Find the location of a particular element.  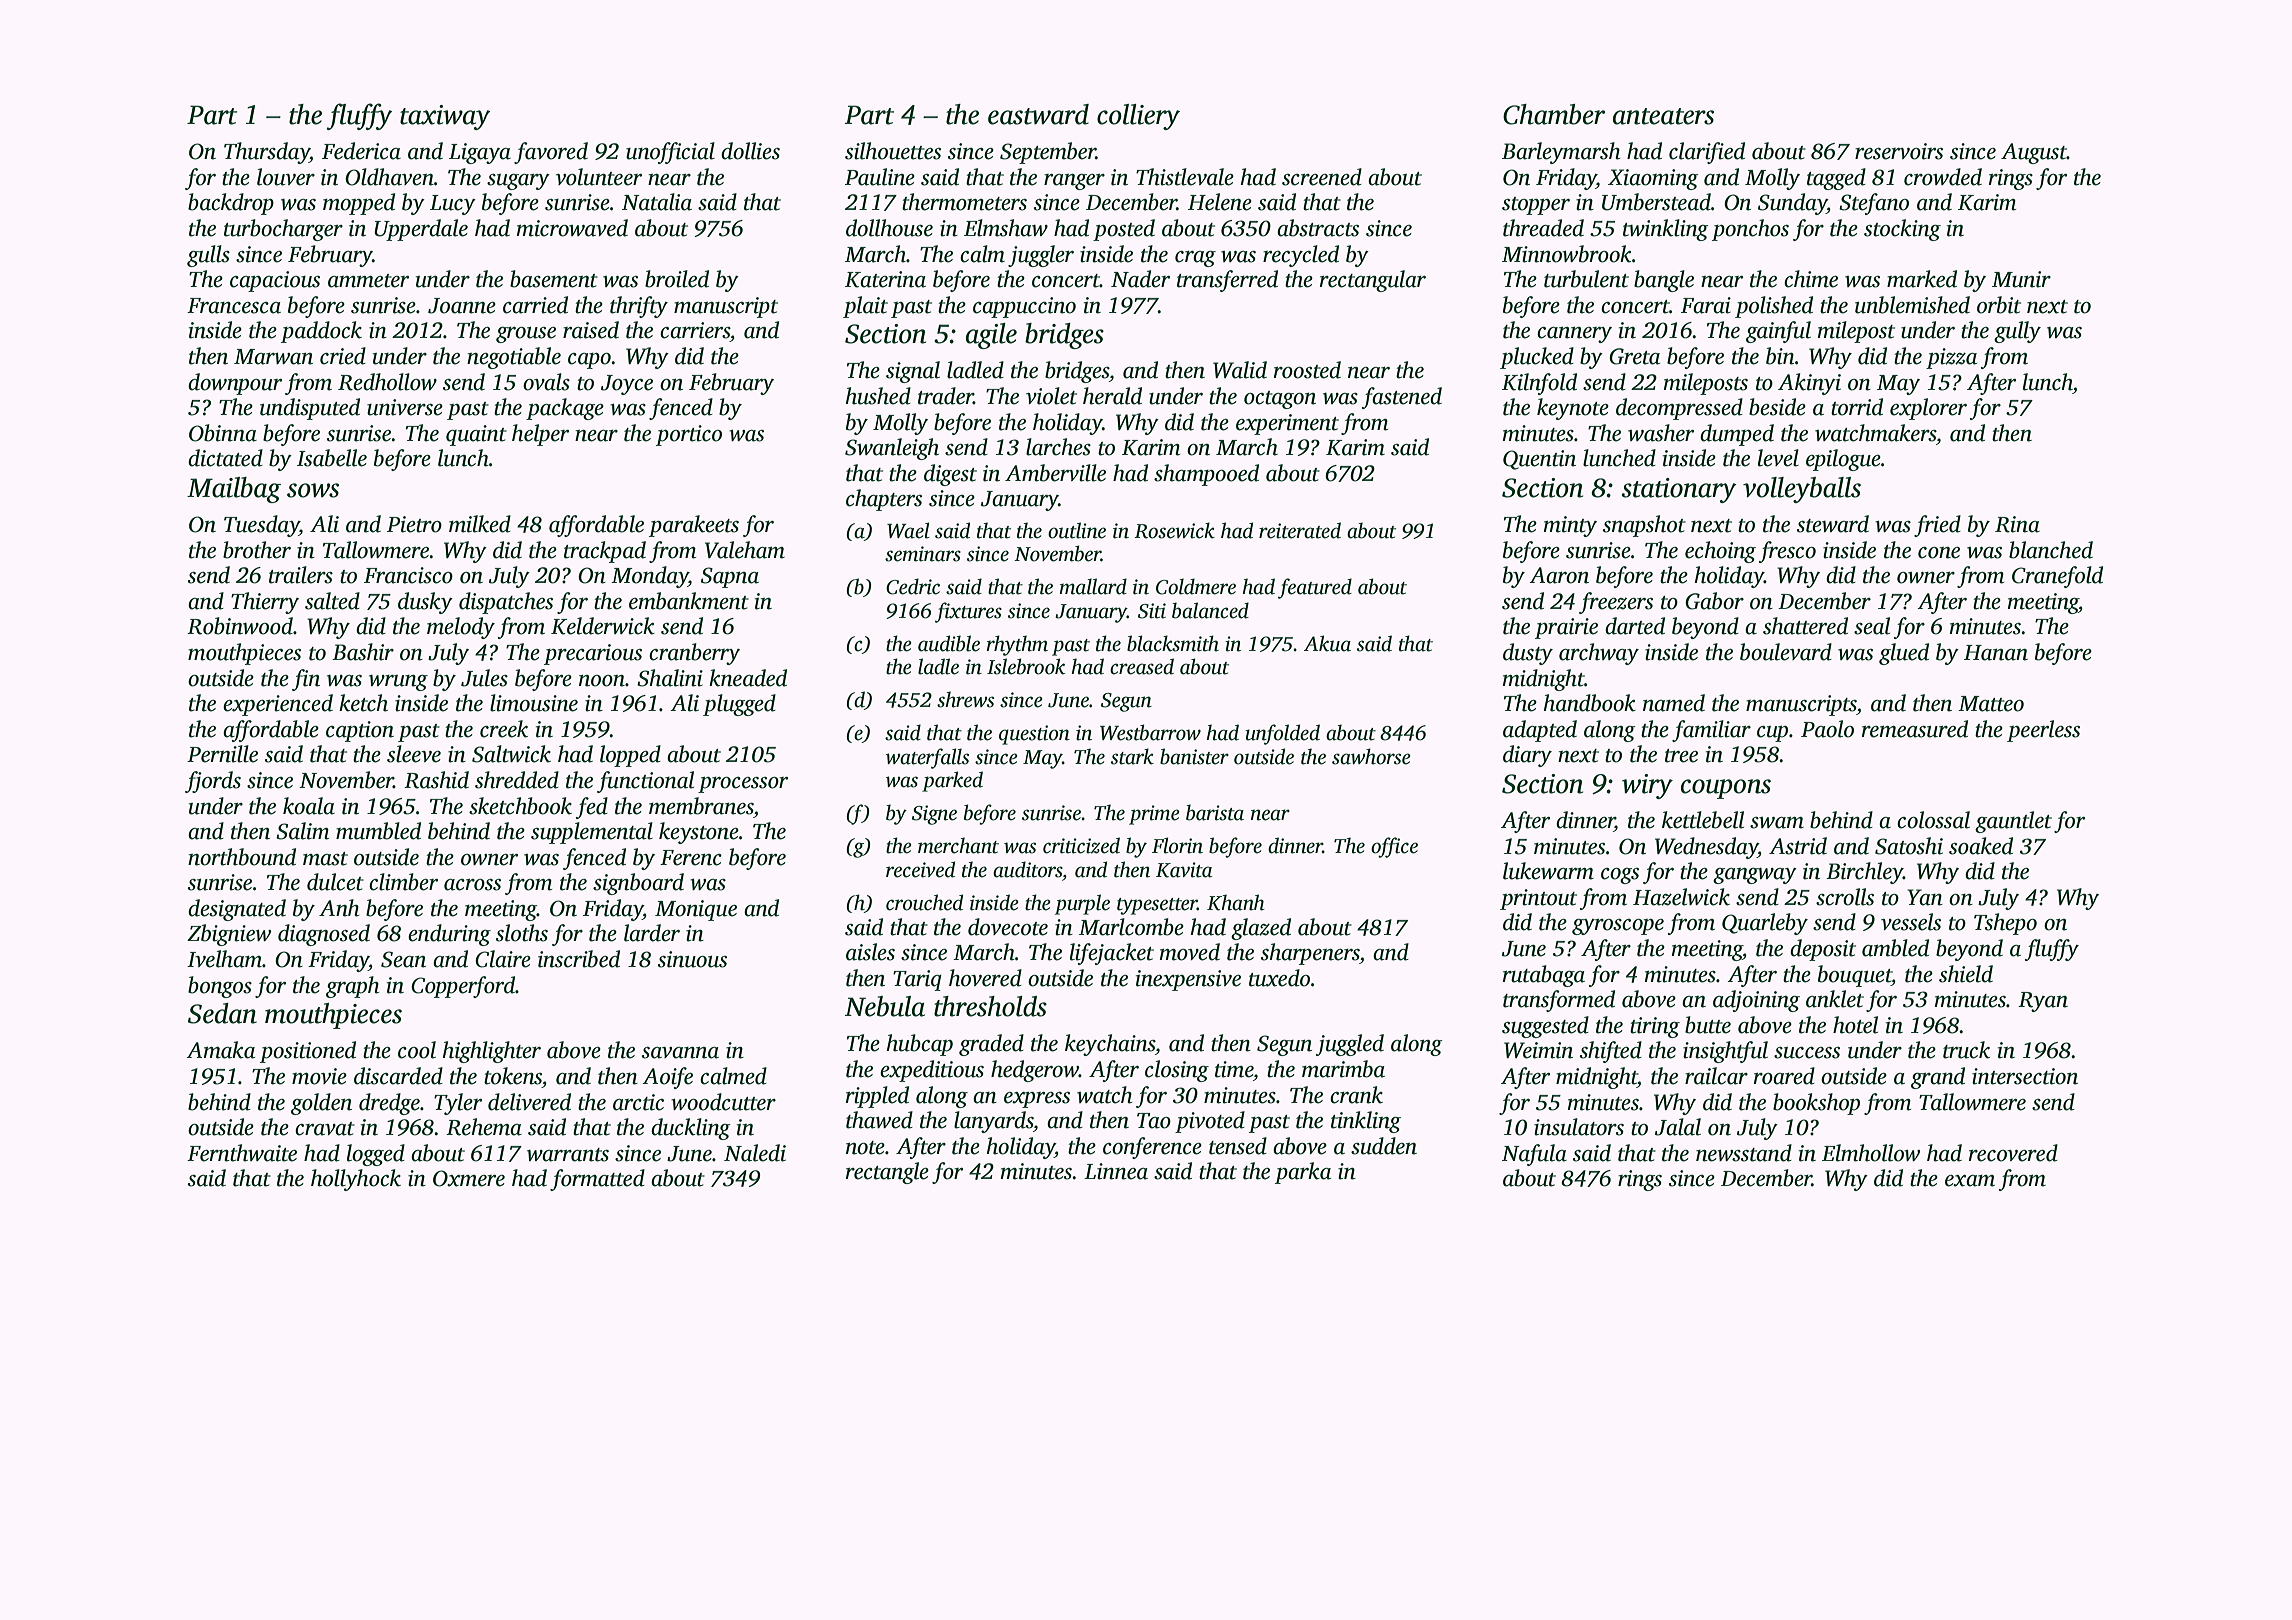

Munir is located at coordinates (2021, 279).
